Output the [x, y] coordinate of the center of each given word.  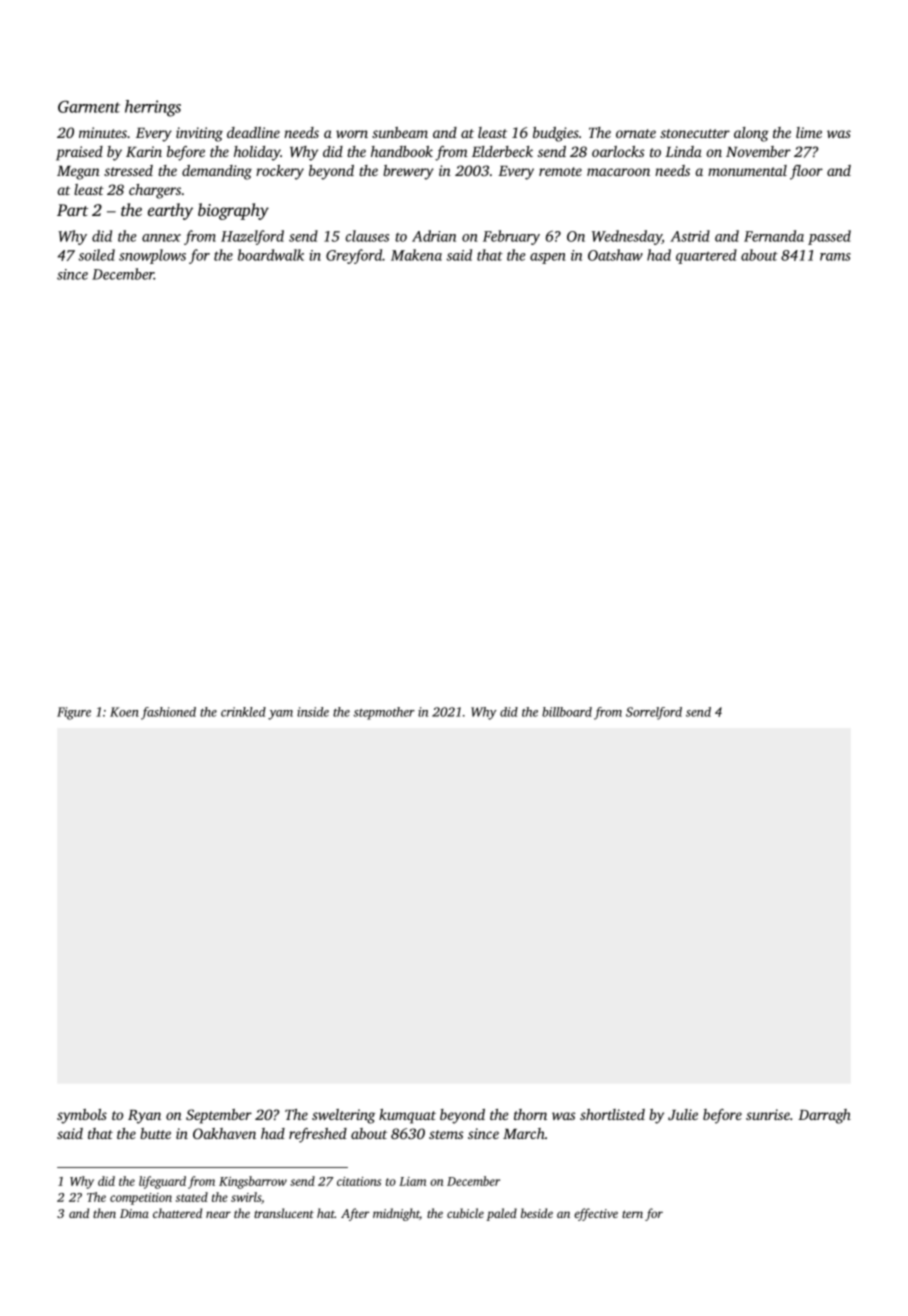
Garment [89, 106]
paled [501, 1214]
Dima [134, 1213]
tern [632, 1214]
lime [809, 132]
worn [352, 134]
